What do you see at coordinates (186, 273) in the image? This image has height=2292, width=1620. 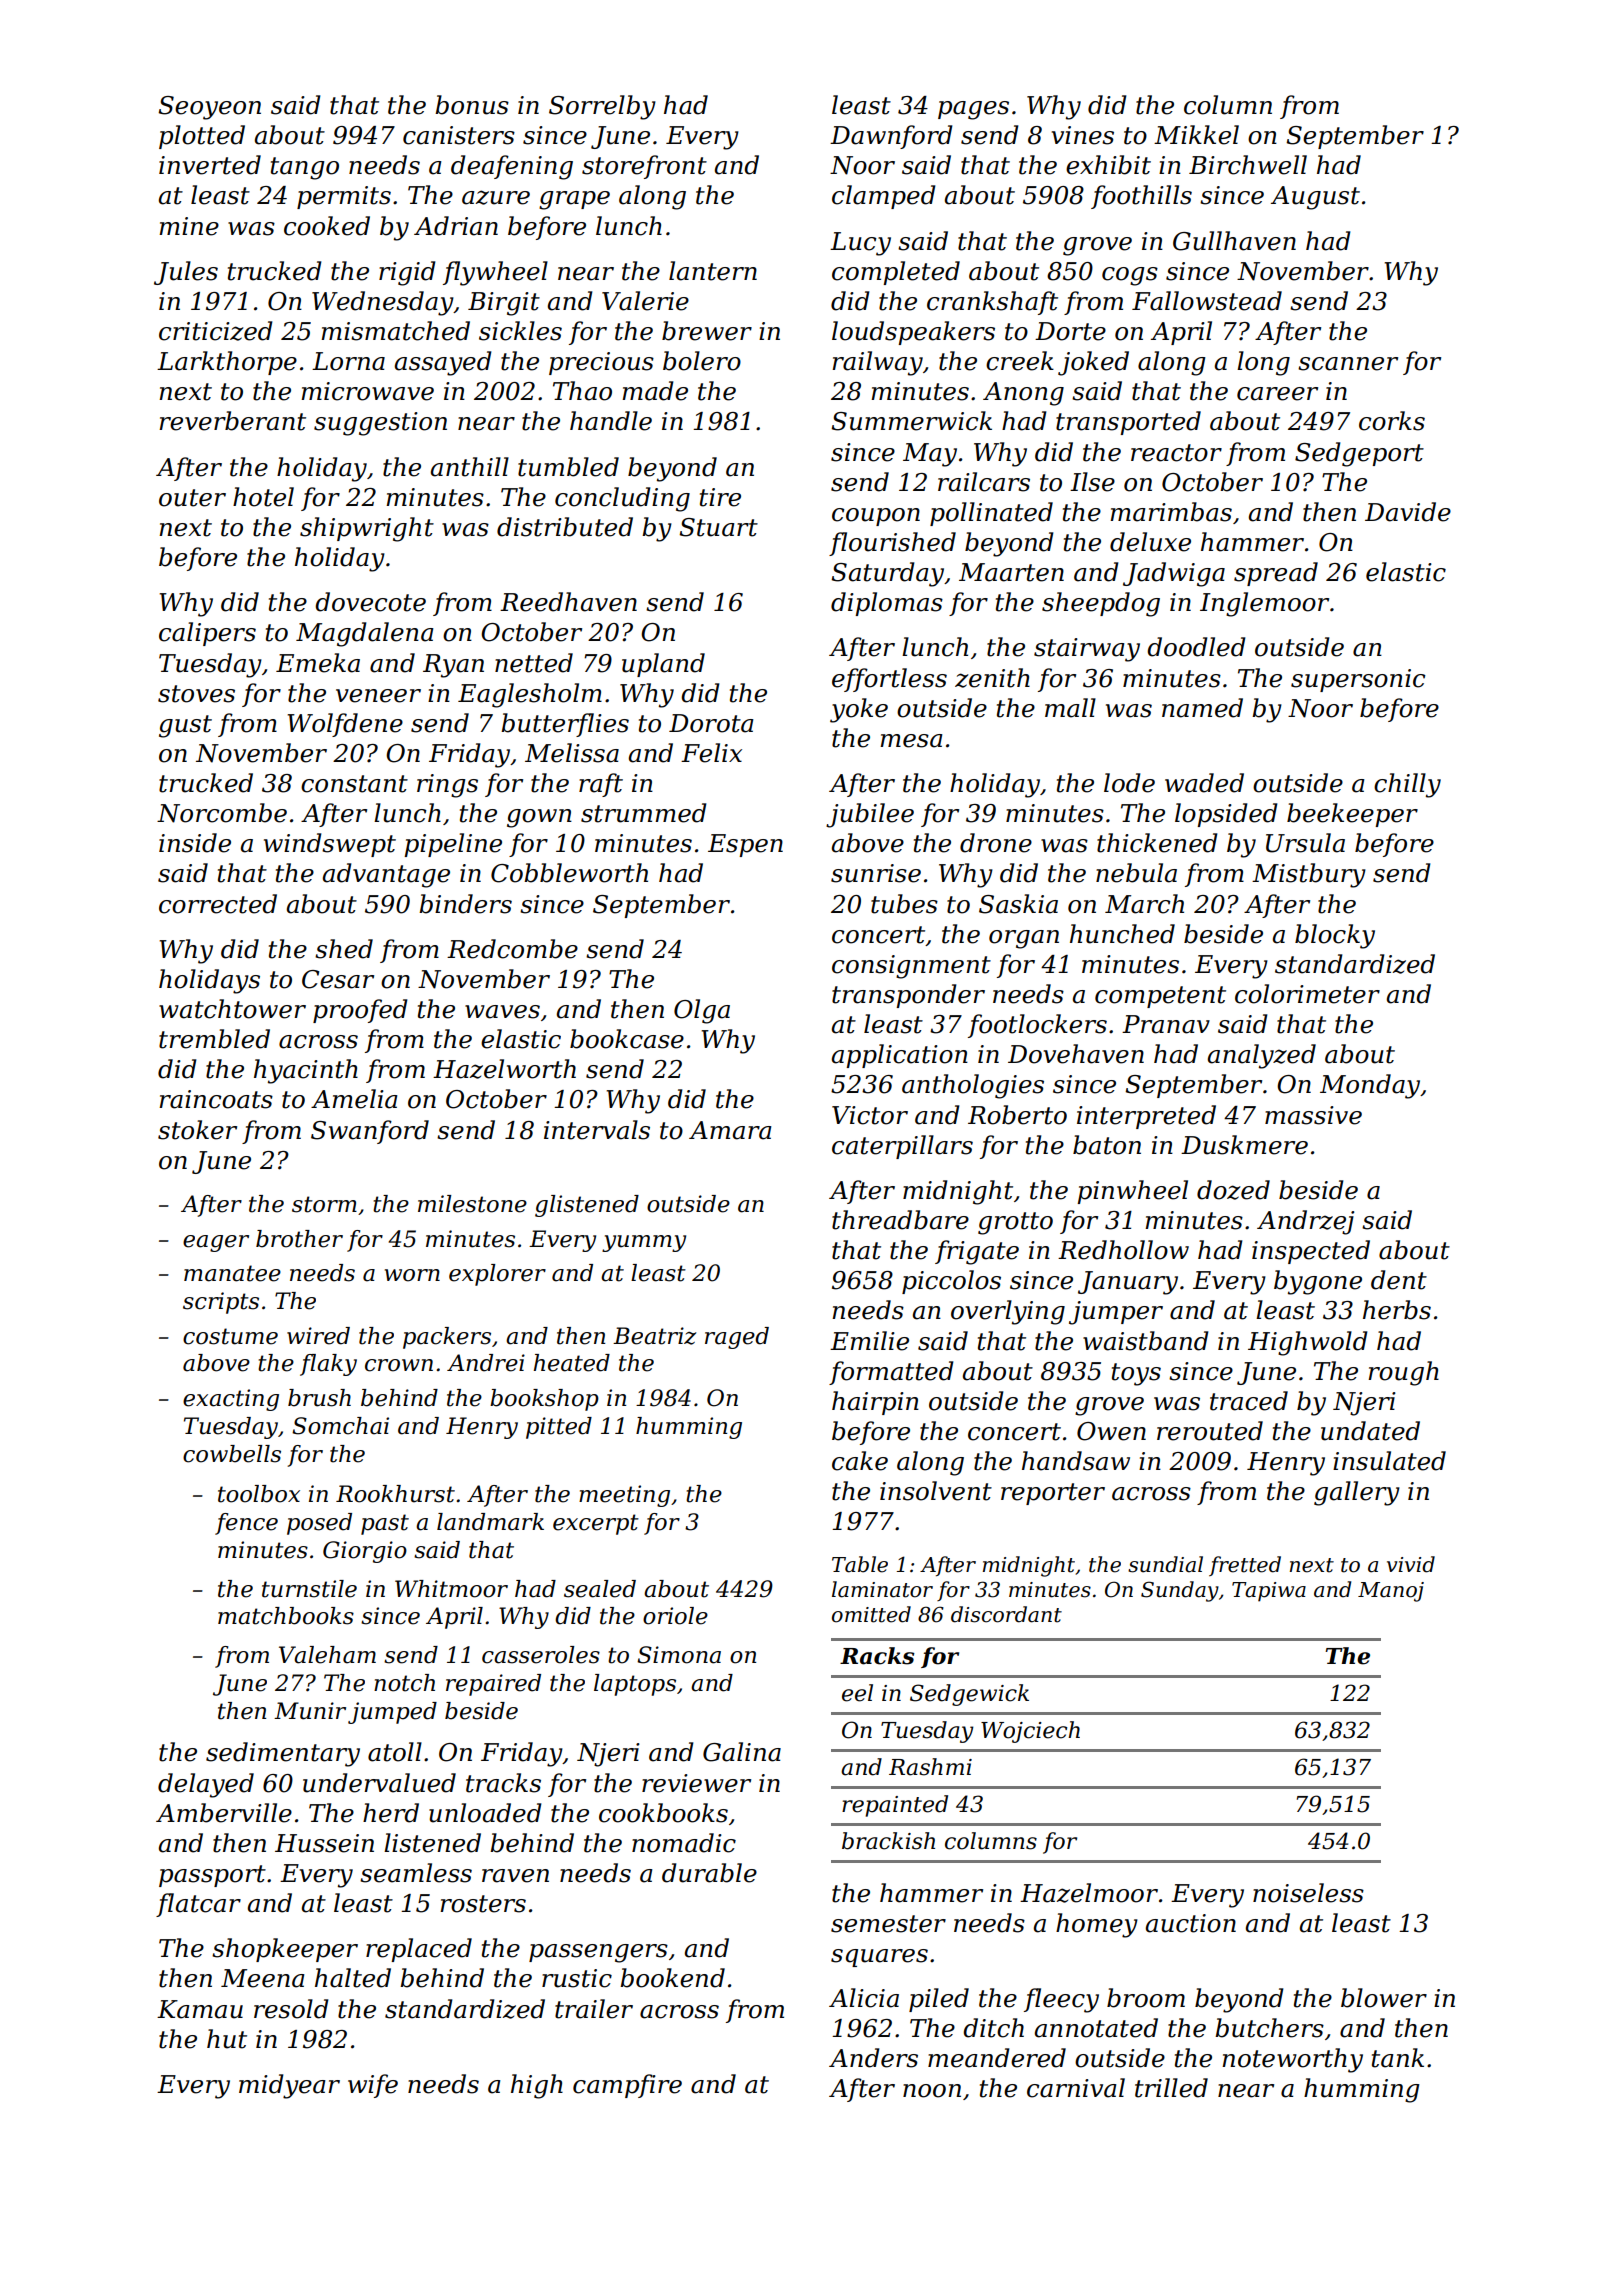 I see `Jules` at bounding box center [186, 273].
